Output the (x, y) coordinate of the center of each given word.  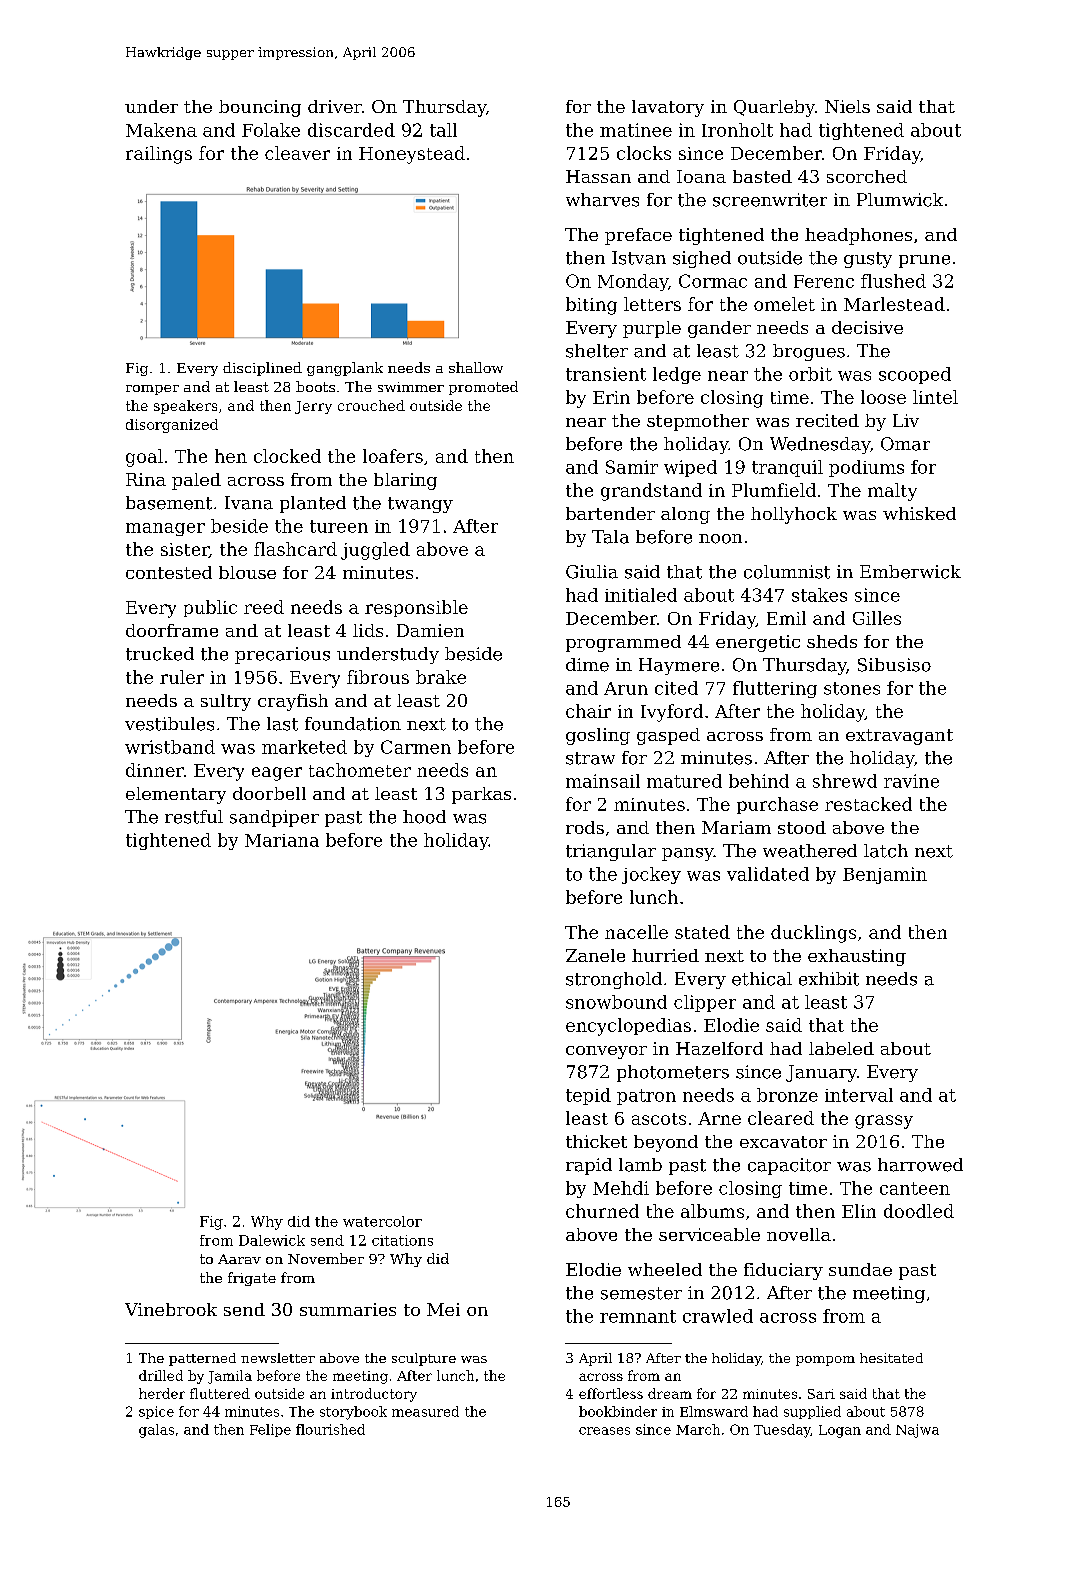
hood (424, 817)
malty (892, 492)
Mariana (282, 840)
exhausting (857, 957)
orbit (810, 374)
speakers (185, 407)
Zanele (595, 955)
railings (159, 155)
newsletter (278, 1358)
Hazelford (719, 1048)
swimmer (411, 387)
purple (652, 329)
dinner (155, 770)
